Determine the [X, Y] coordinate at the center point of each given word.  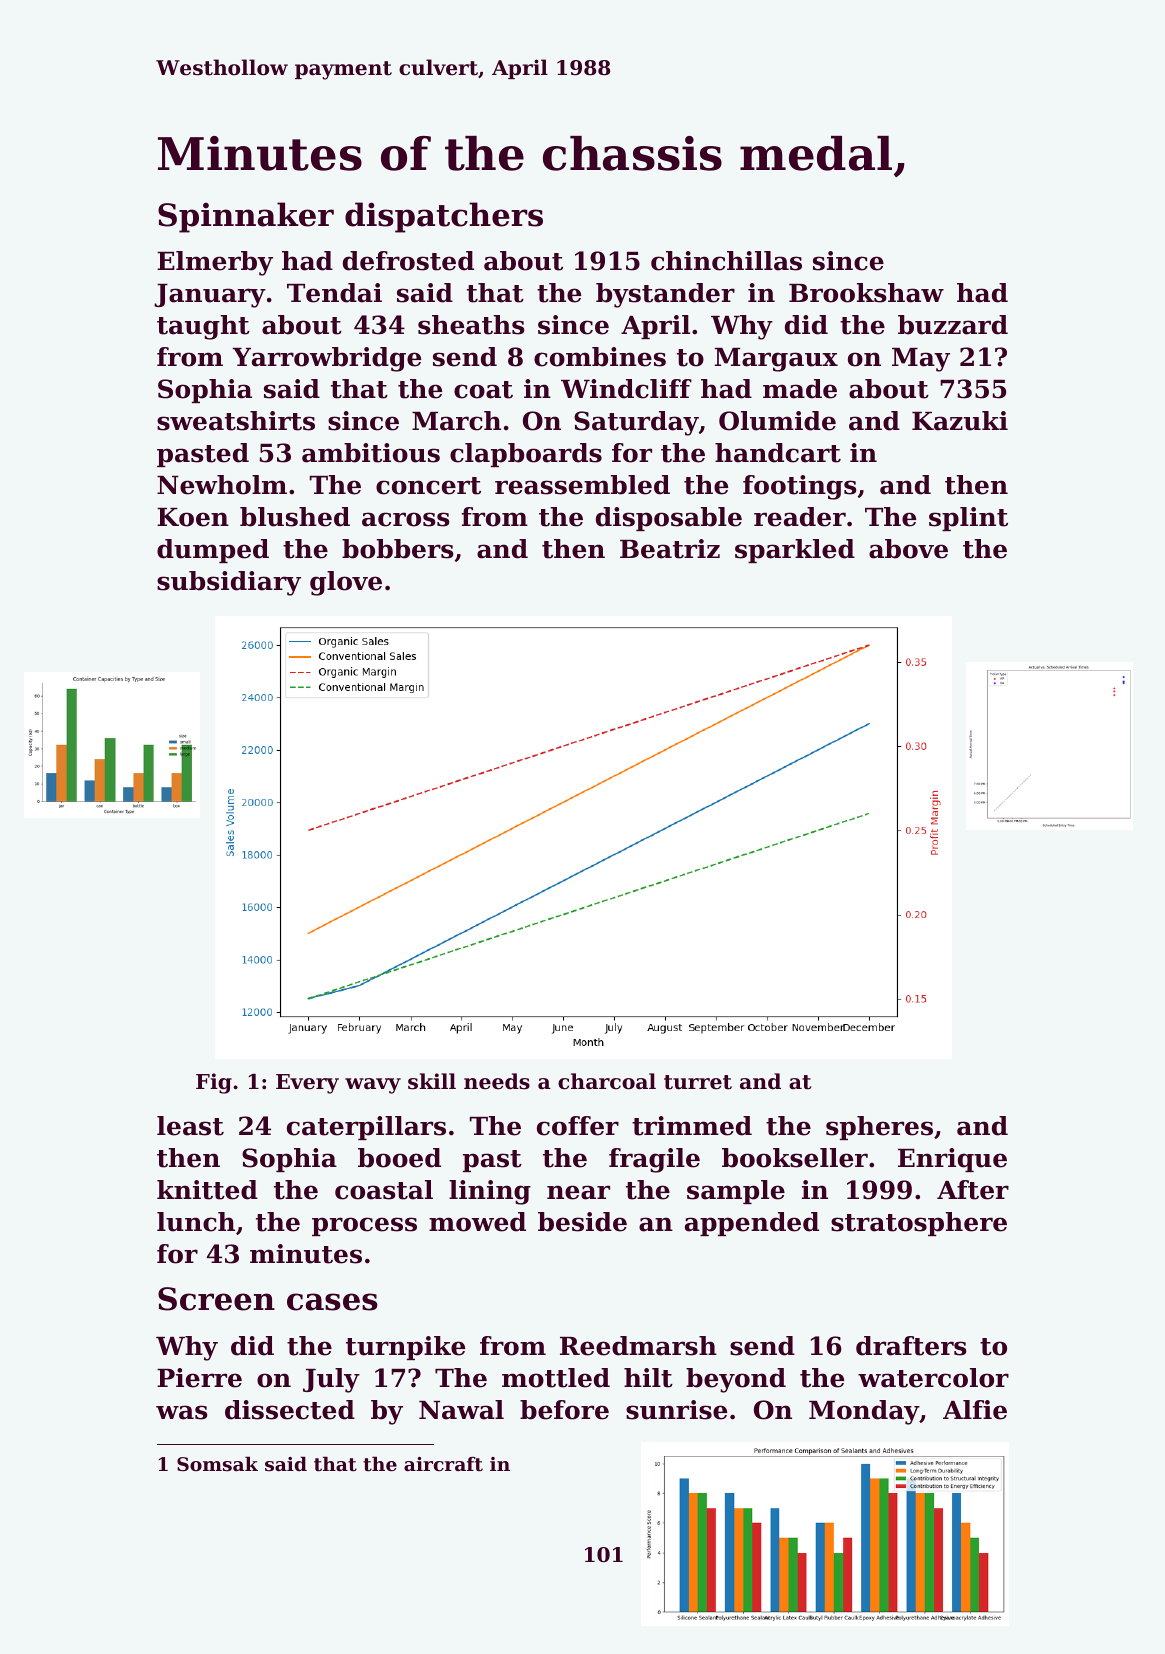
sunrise [676, 1410]
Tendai [334, 293]
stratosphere [919, 1224]
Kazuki [960, 421]
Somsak [217, 1464]
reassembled [582, 485]
